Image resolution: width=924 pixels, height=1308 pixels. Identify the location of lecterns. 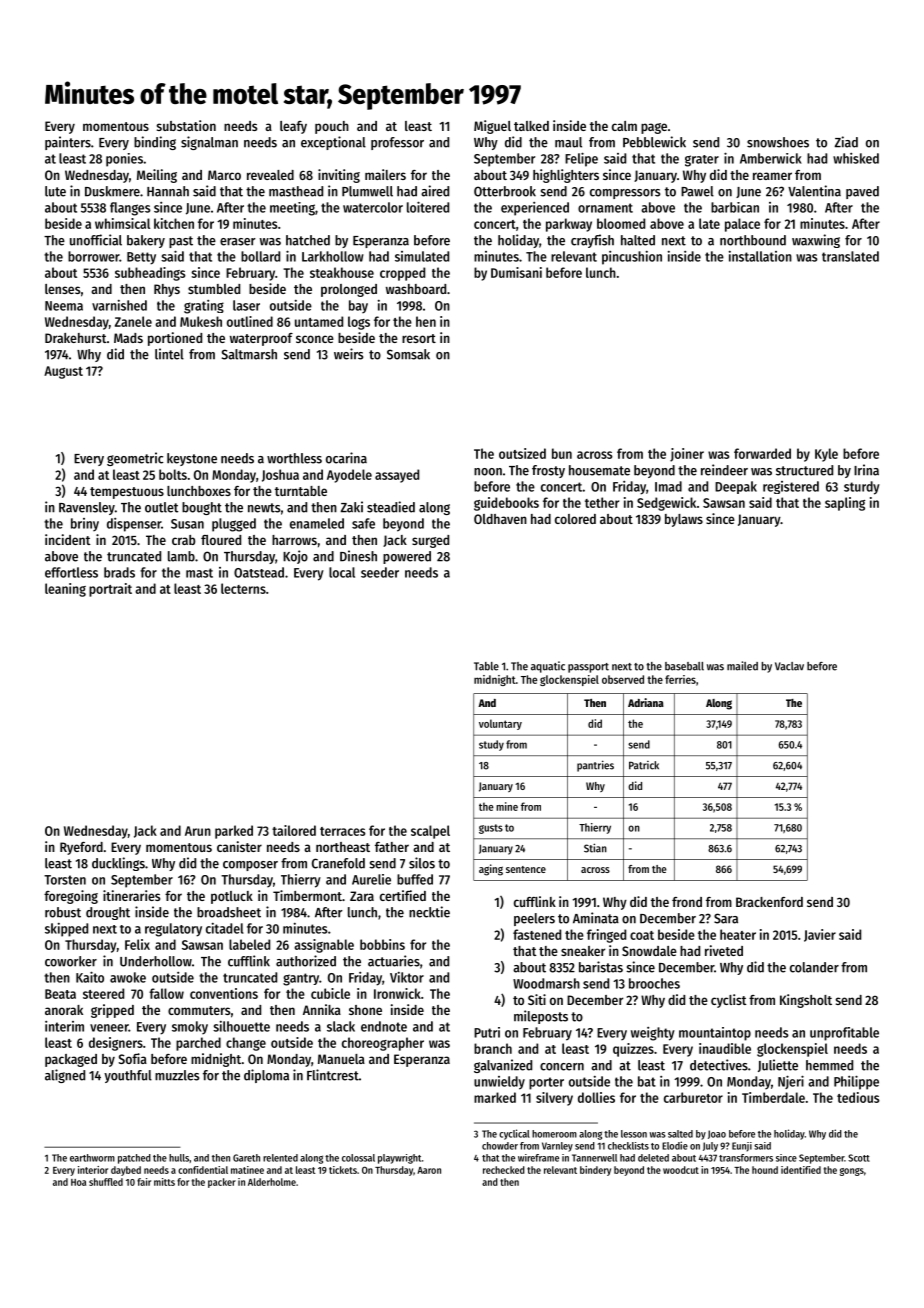
(243, 588).
